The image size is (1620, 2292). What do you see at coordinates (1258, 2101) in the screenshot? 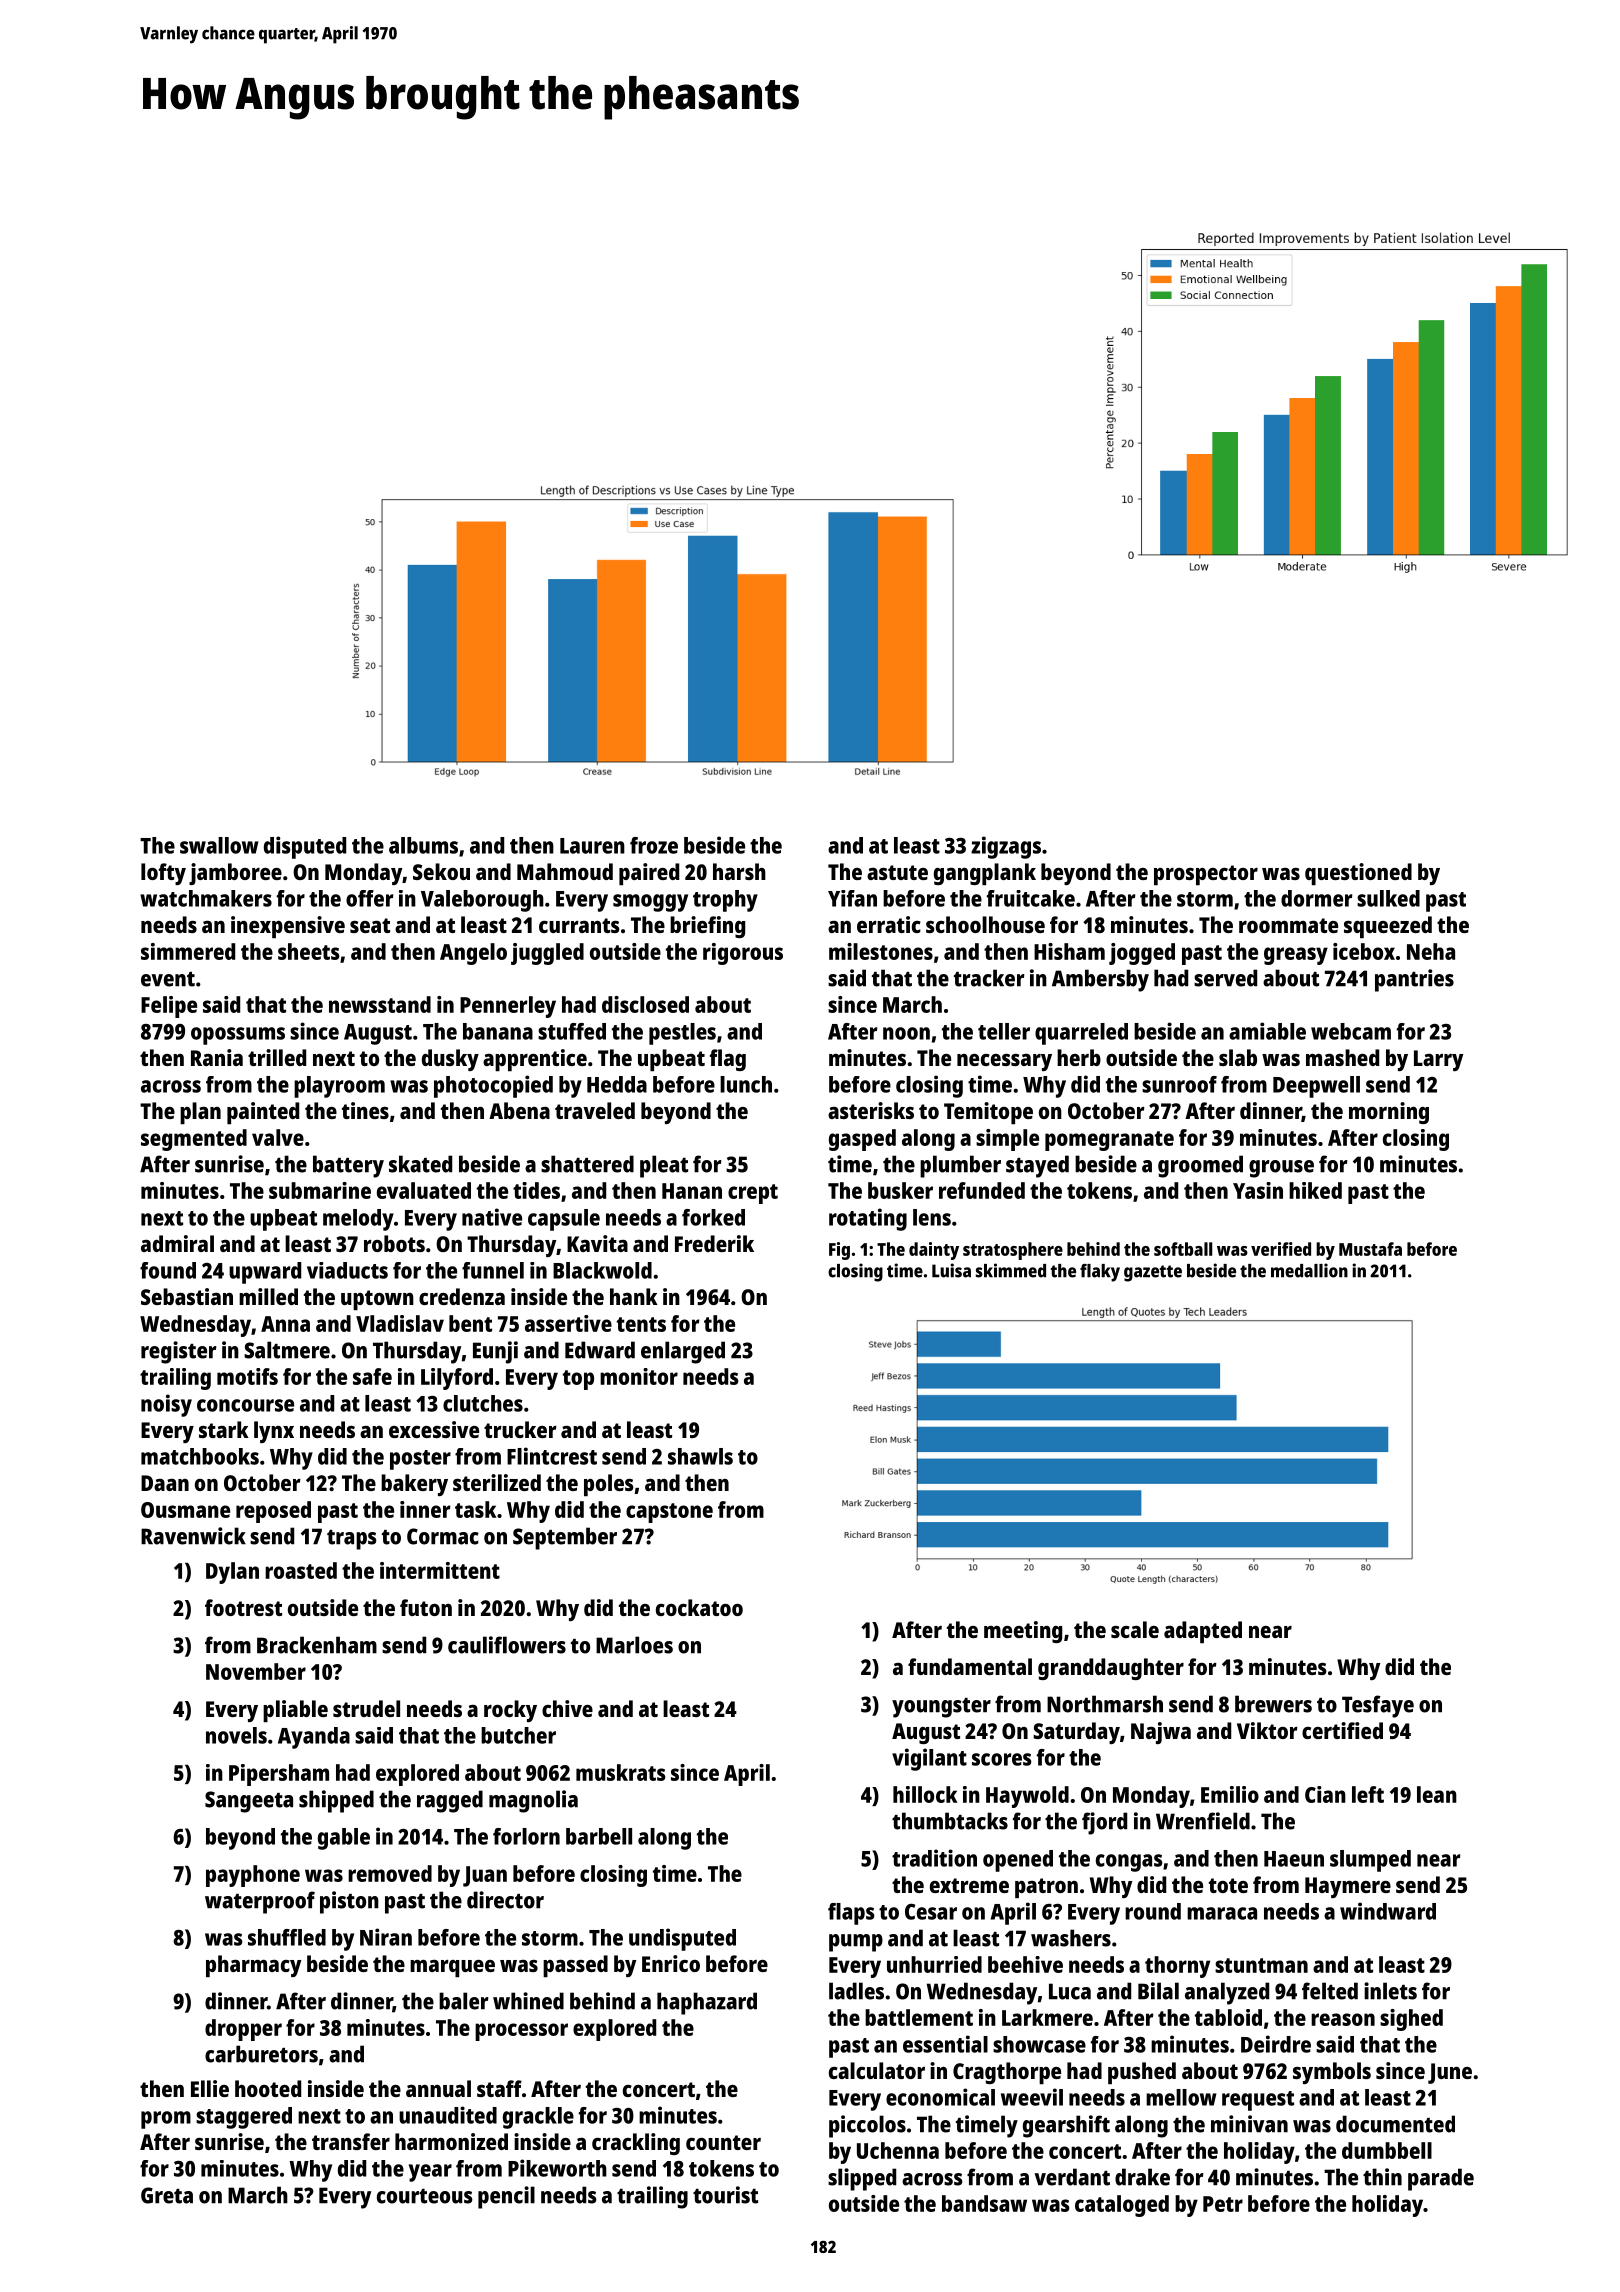
I see `request` at bounding box center [1258, 2101].
